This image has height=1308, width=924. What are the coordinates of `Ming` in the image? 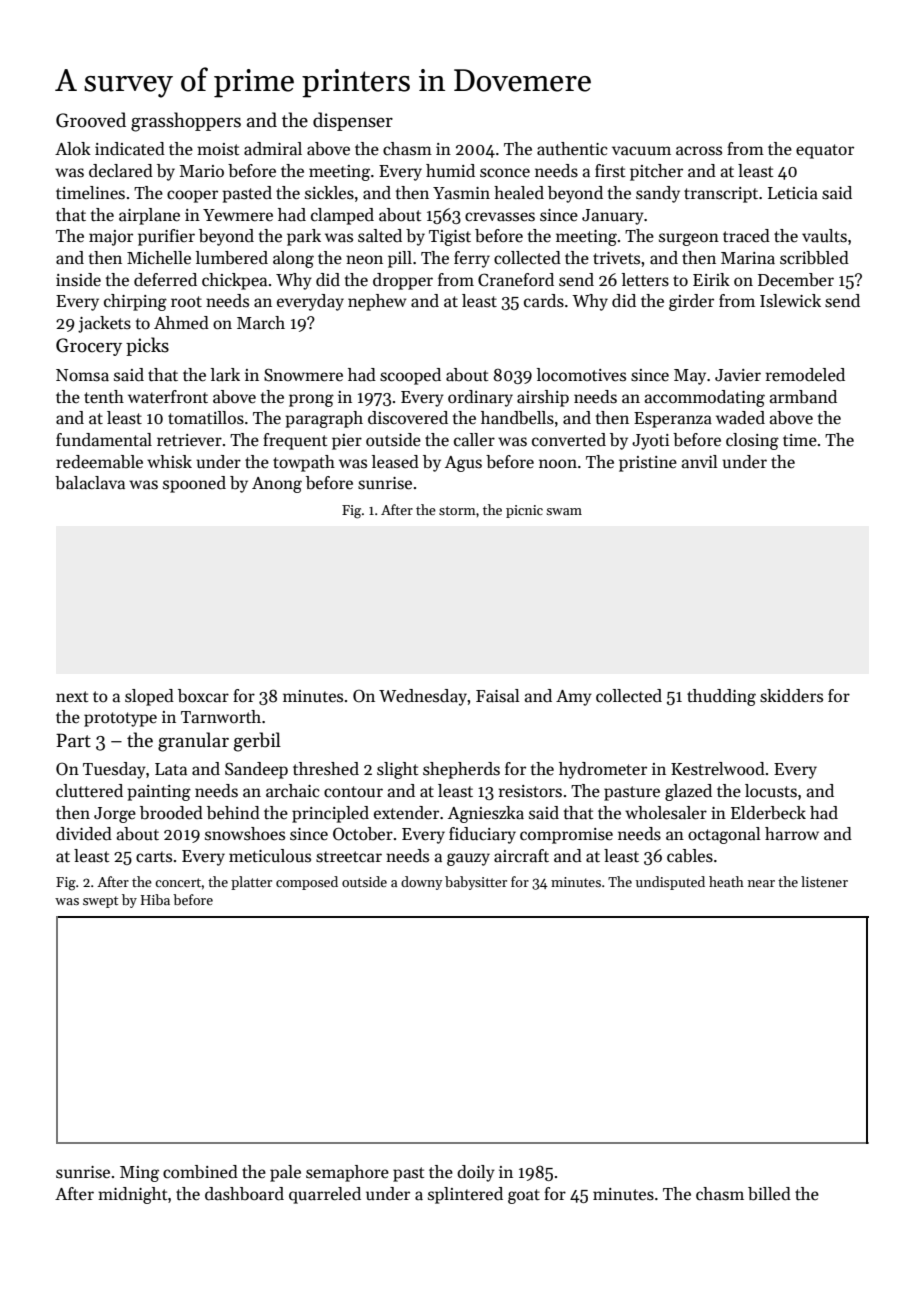 It's located at (139, 1174).
